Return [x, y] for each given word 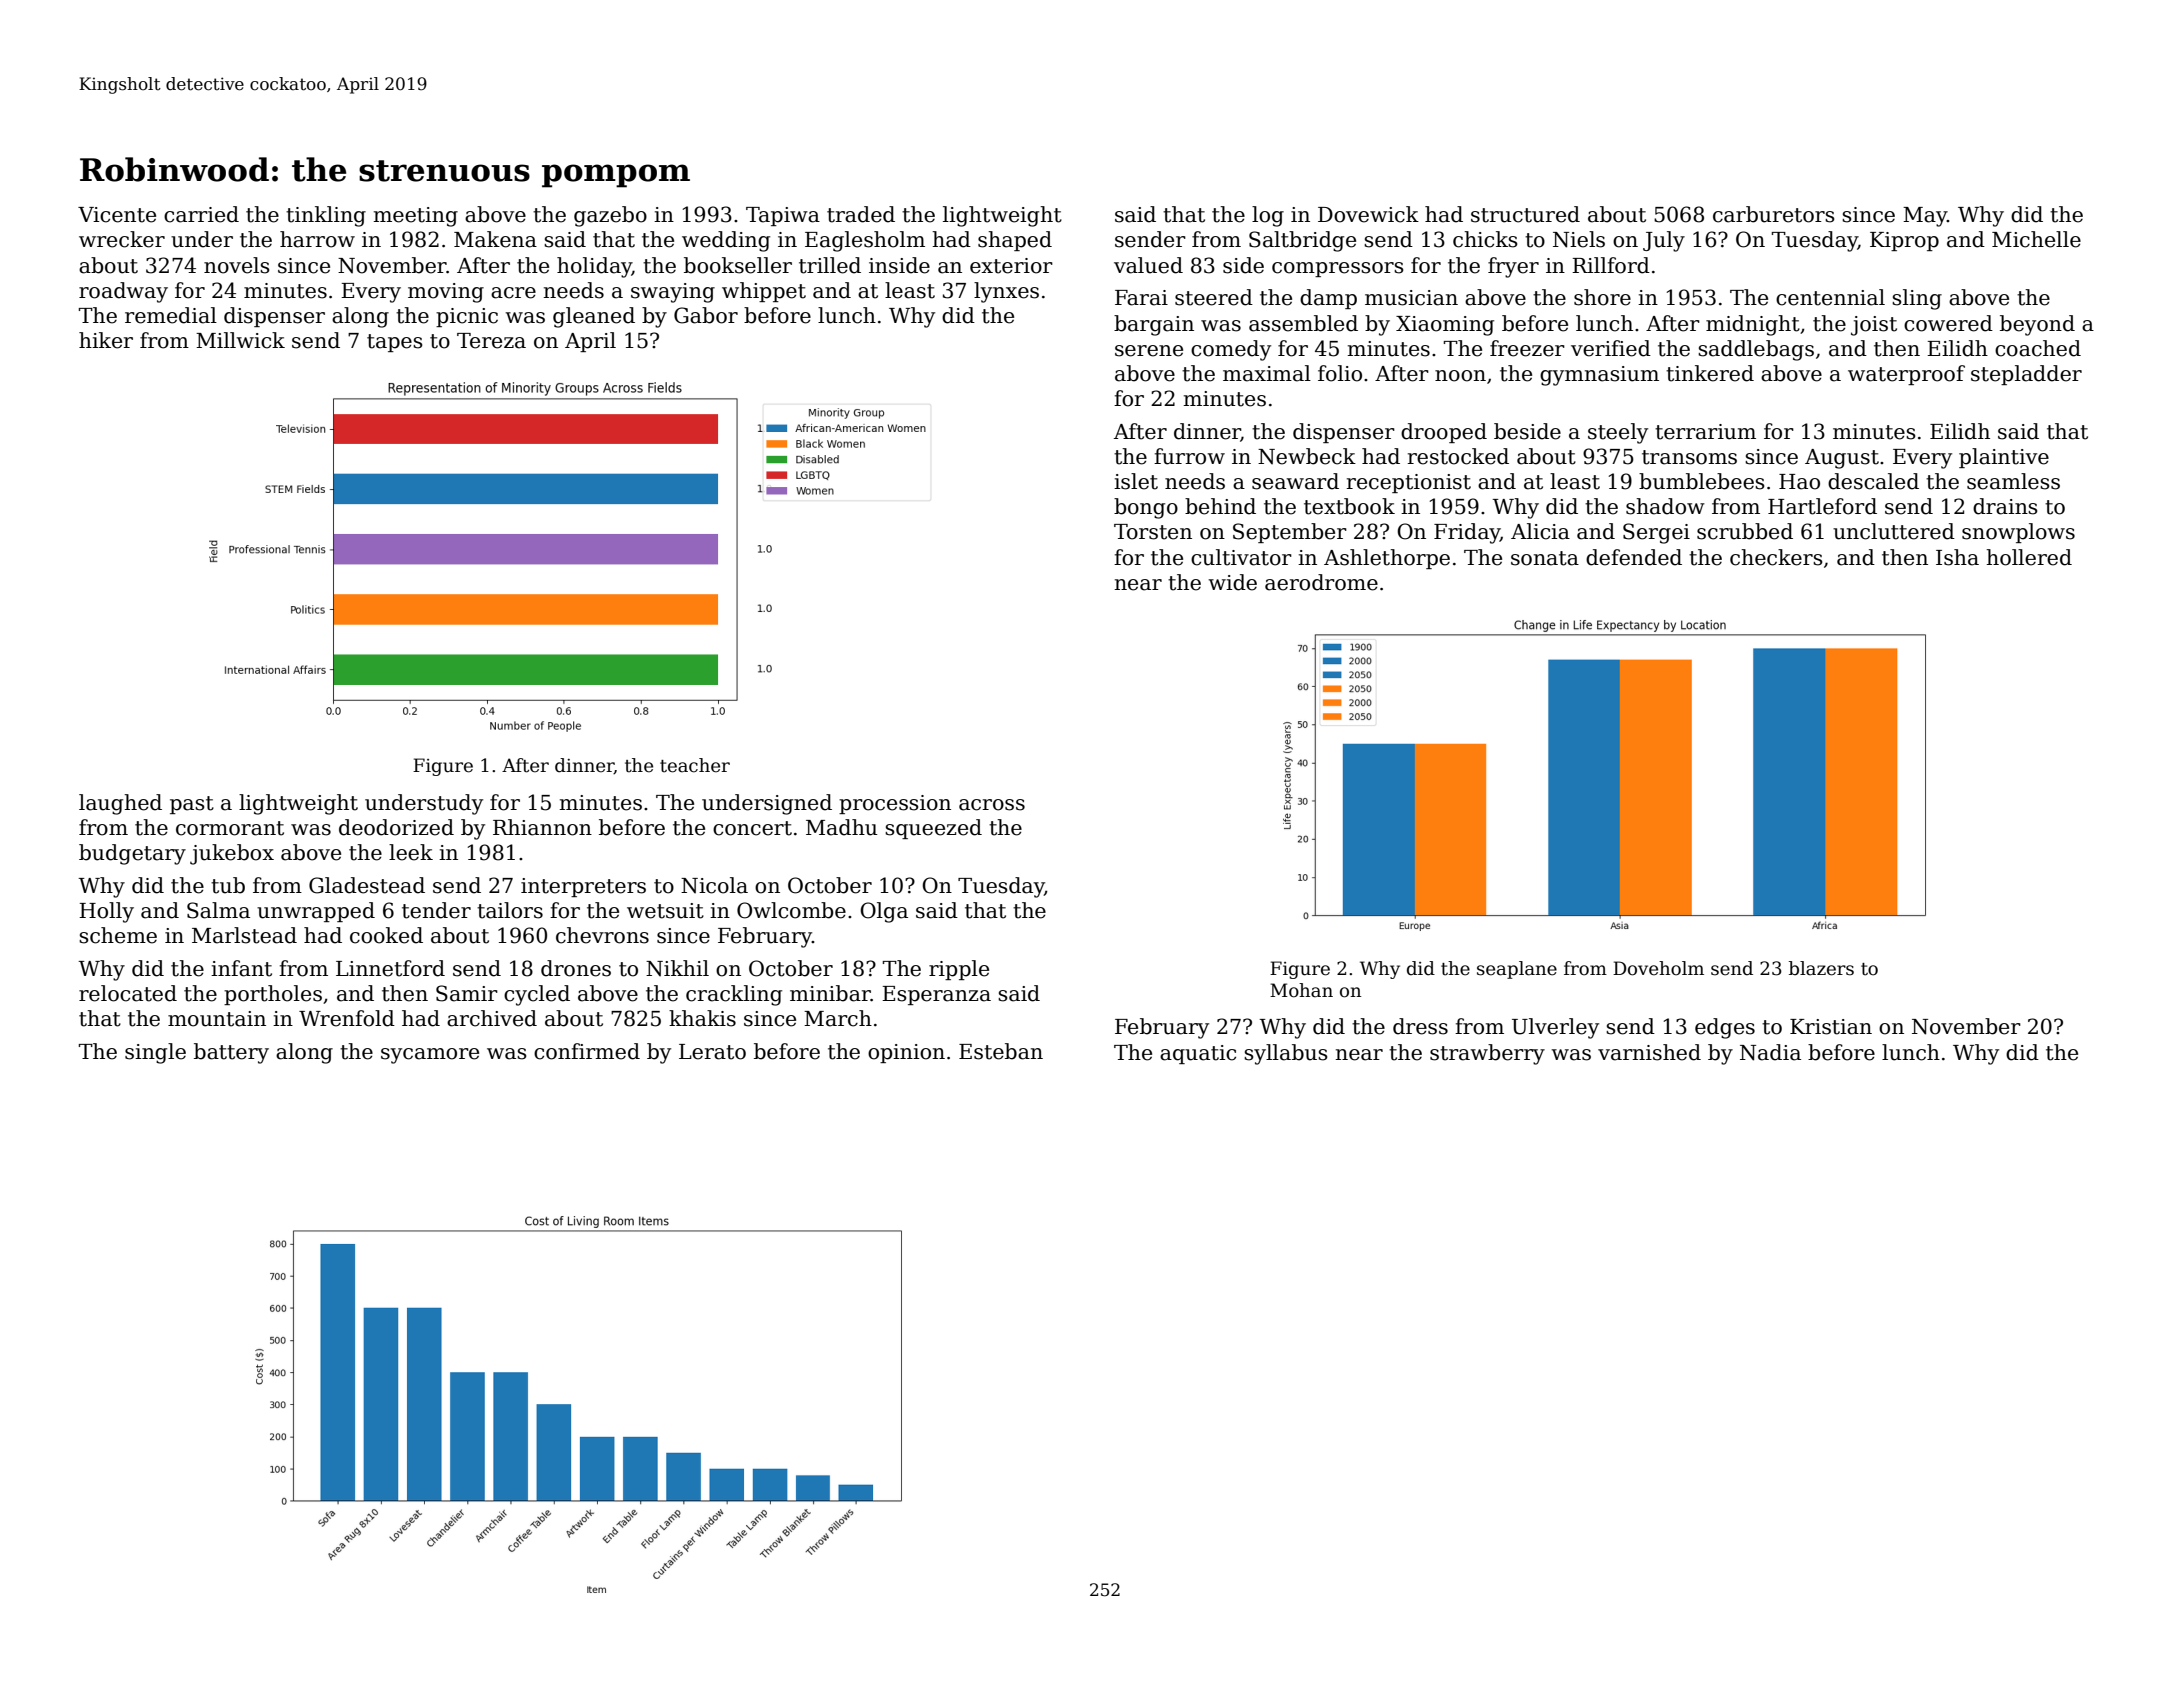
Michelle [2036, 239]
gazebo [610, 216]
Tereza [491, 341]
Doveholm [1658, 968]
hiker [106, 340]
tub [228, 885]
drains [2005, 506]
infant [241, 968]
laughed [120, 804]
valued [1148, 265]
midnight [1753, 325]
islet [1136, 481]
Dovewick [1368, 214]
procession [895, 804]
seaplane [1517, 970]
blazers [1821, 968]
